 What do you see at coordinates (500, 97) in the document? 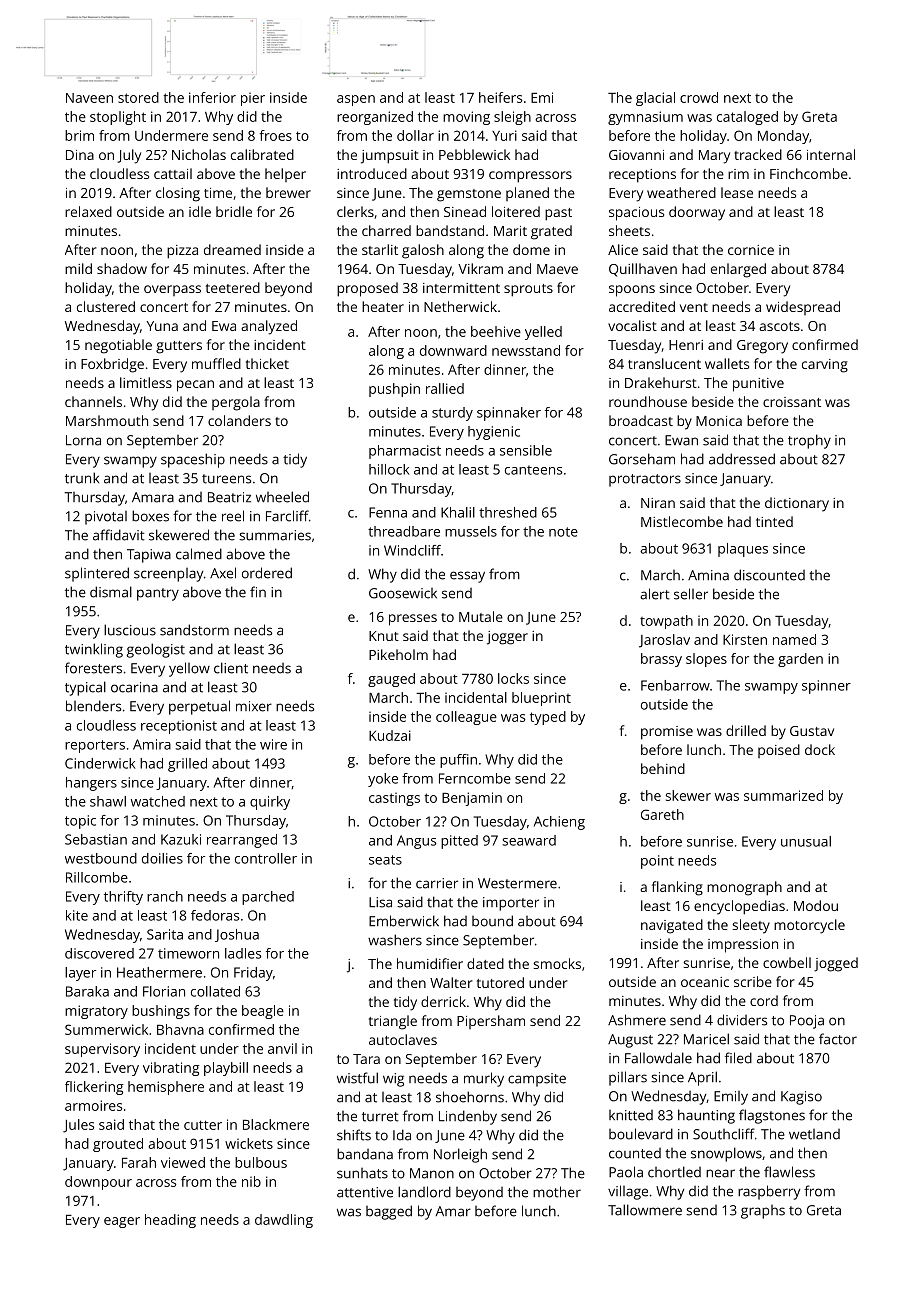
I see `heifers` at bounding box center [500, 97].
